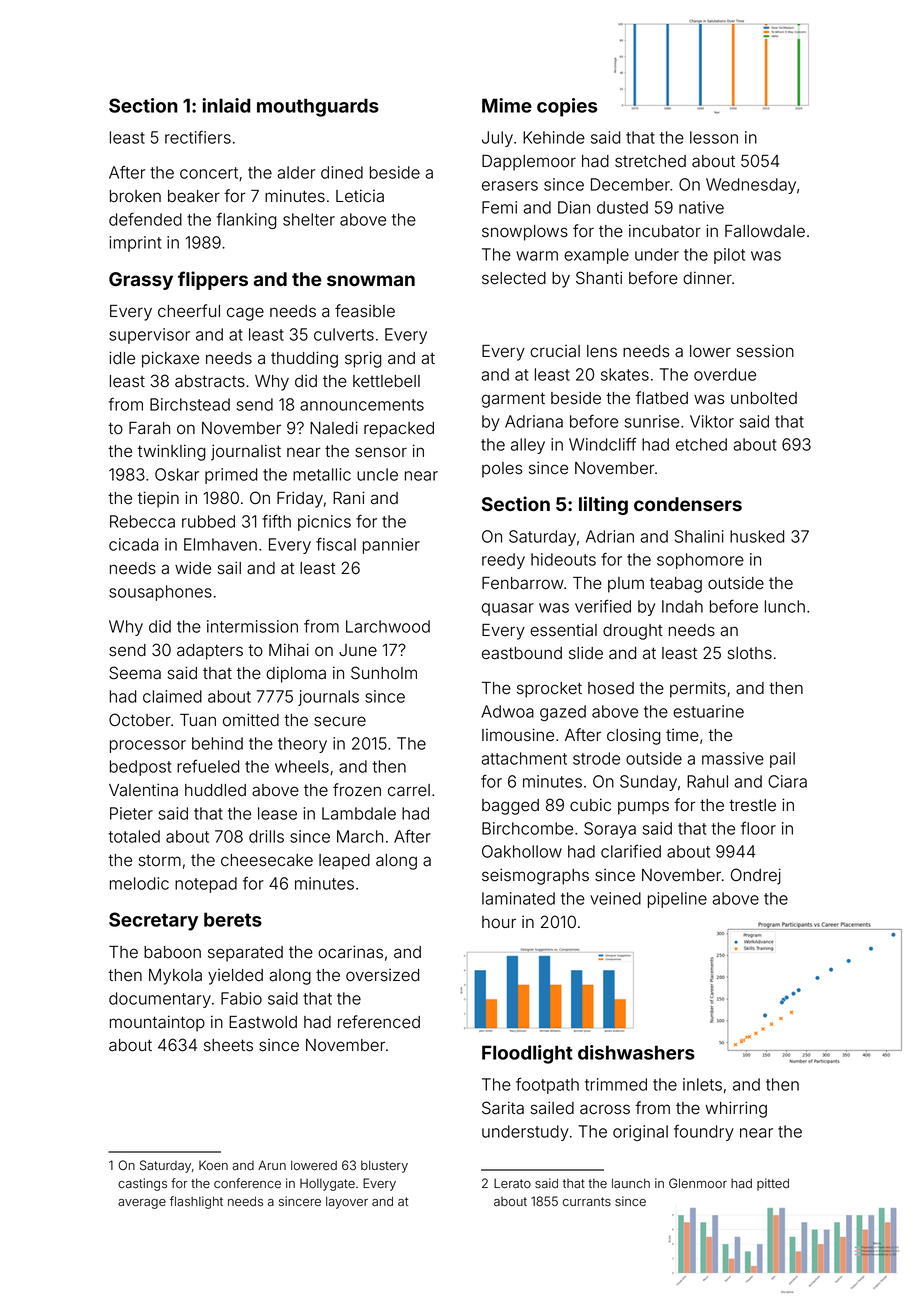 This screenshot has width=924, height=1314. I want to click on conference, so click(247, 1183).
